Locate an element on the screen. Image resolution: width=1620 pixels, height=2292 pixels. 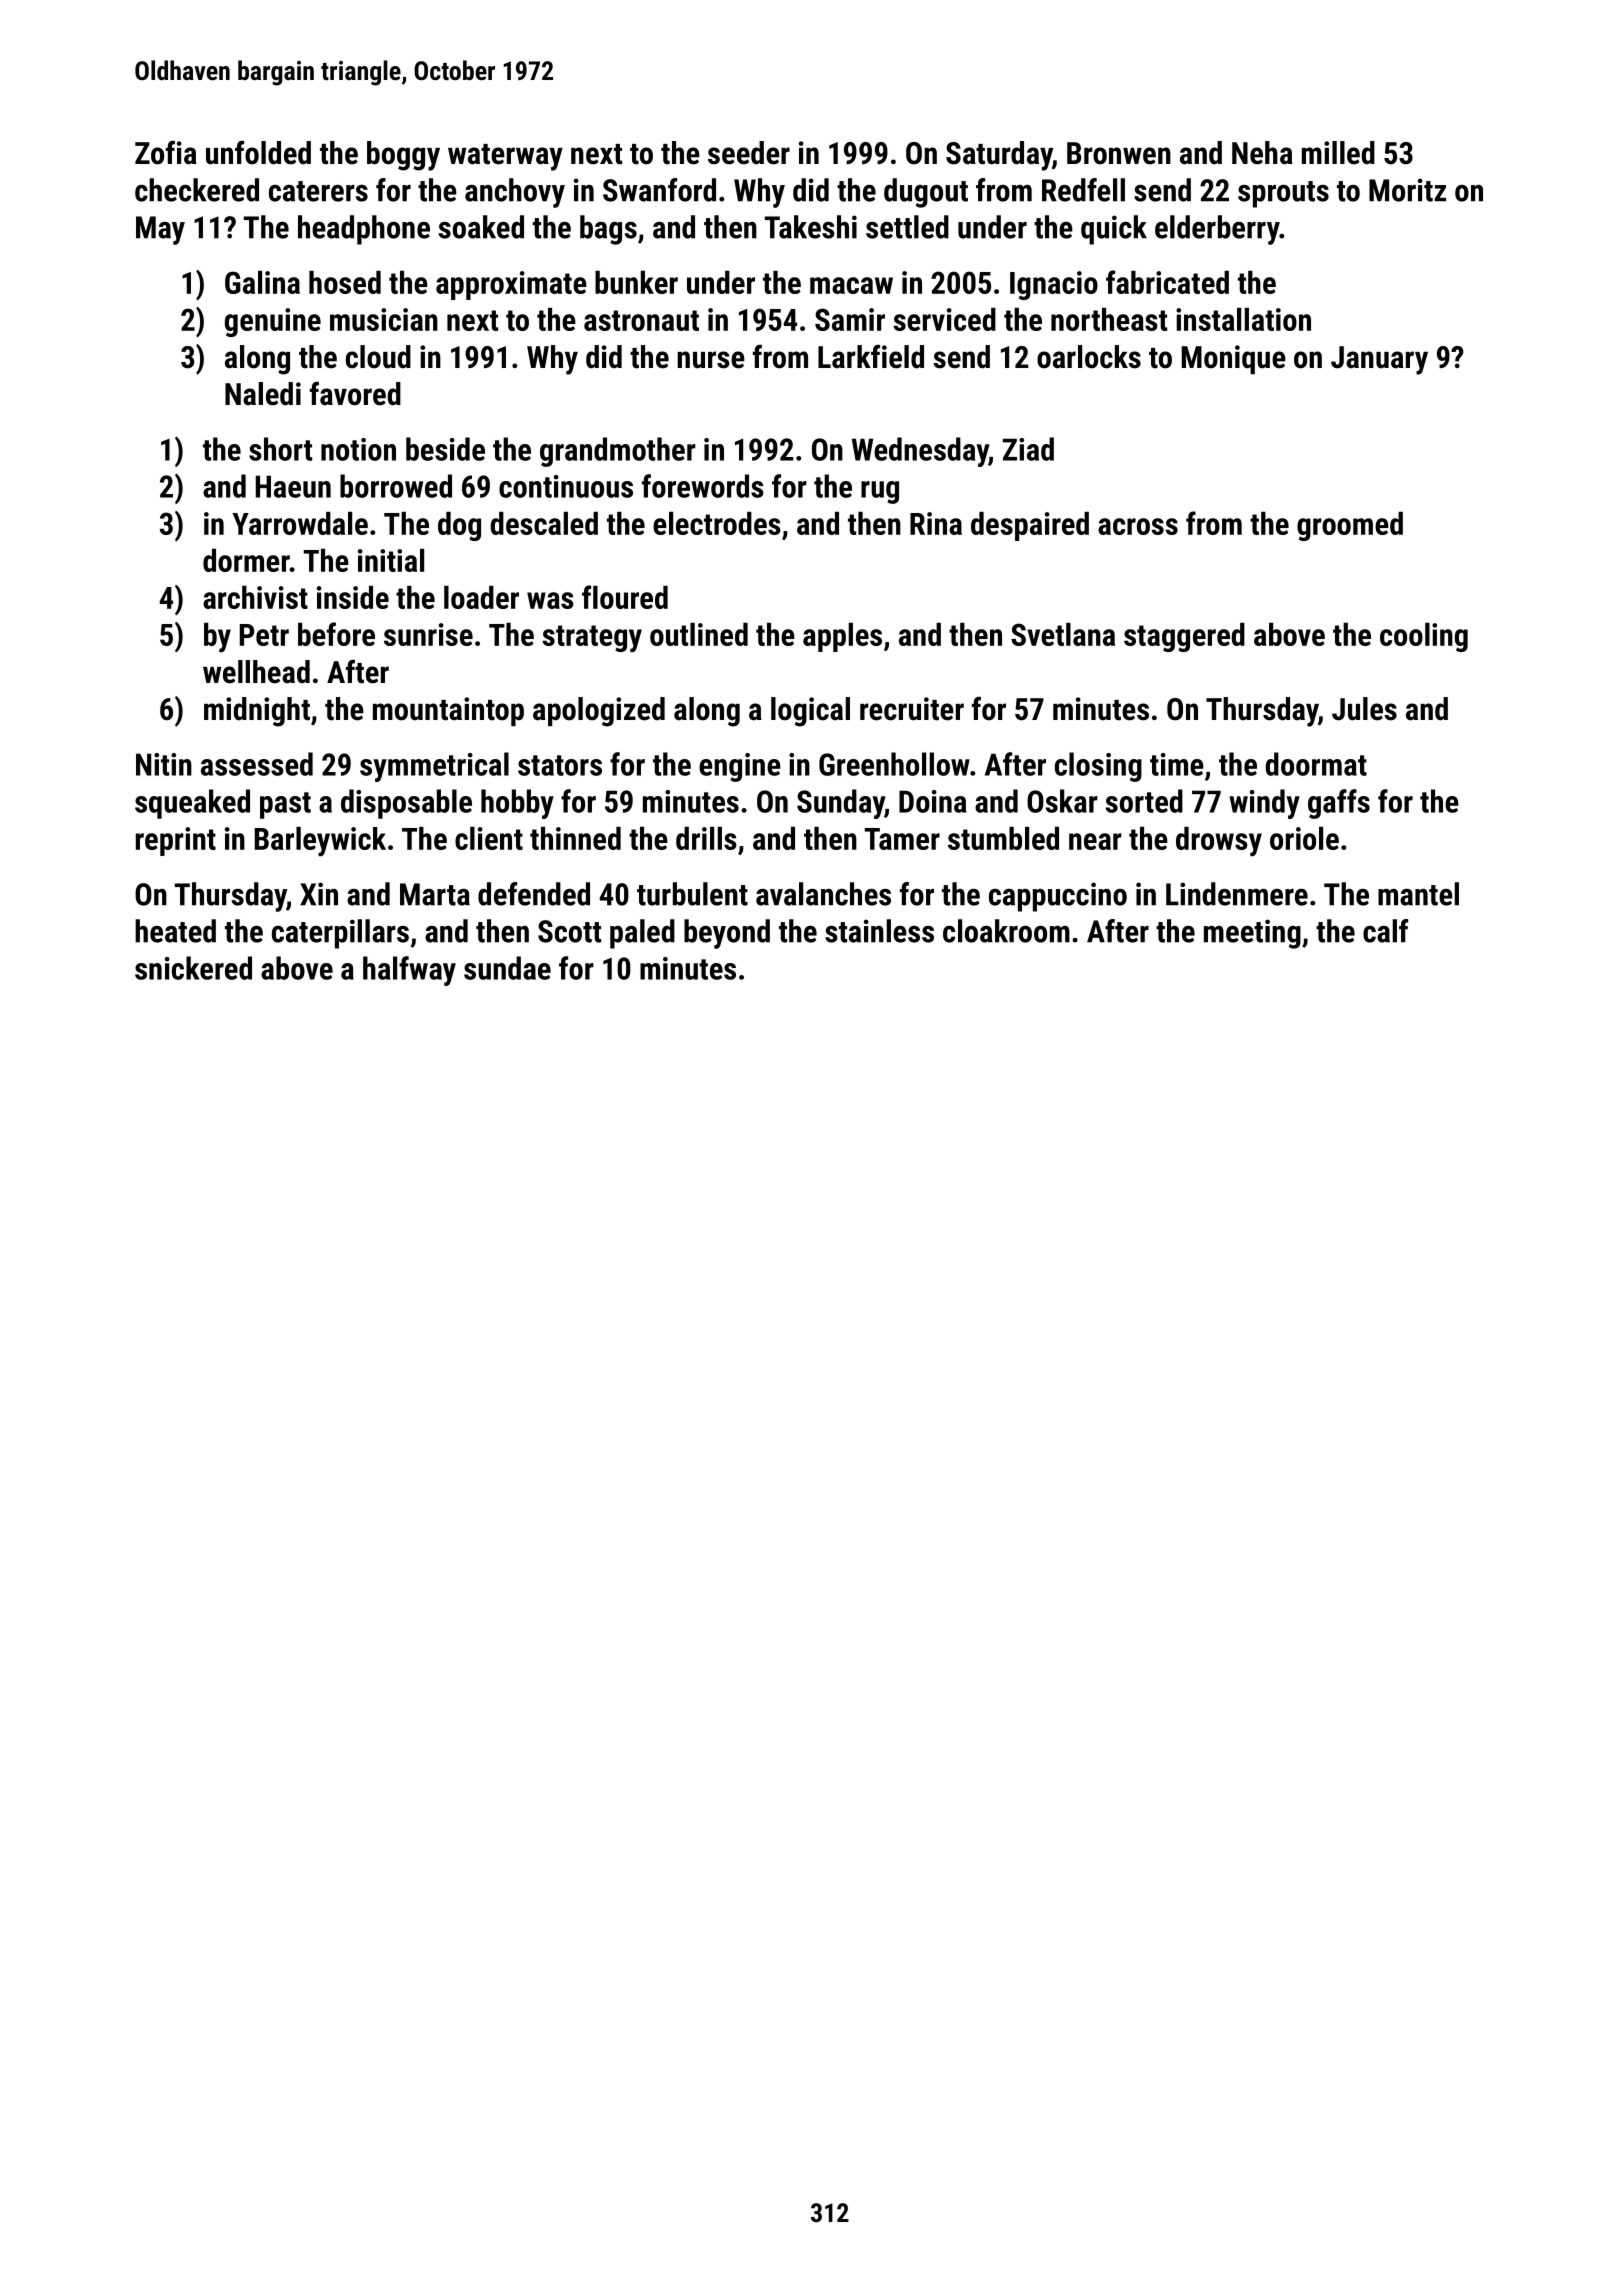
unfolded is located at coordinates (258, 152).
